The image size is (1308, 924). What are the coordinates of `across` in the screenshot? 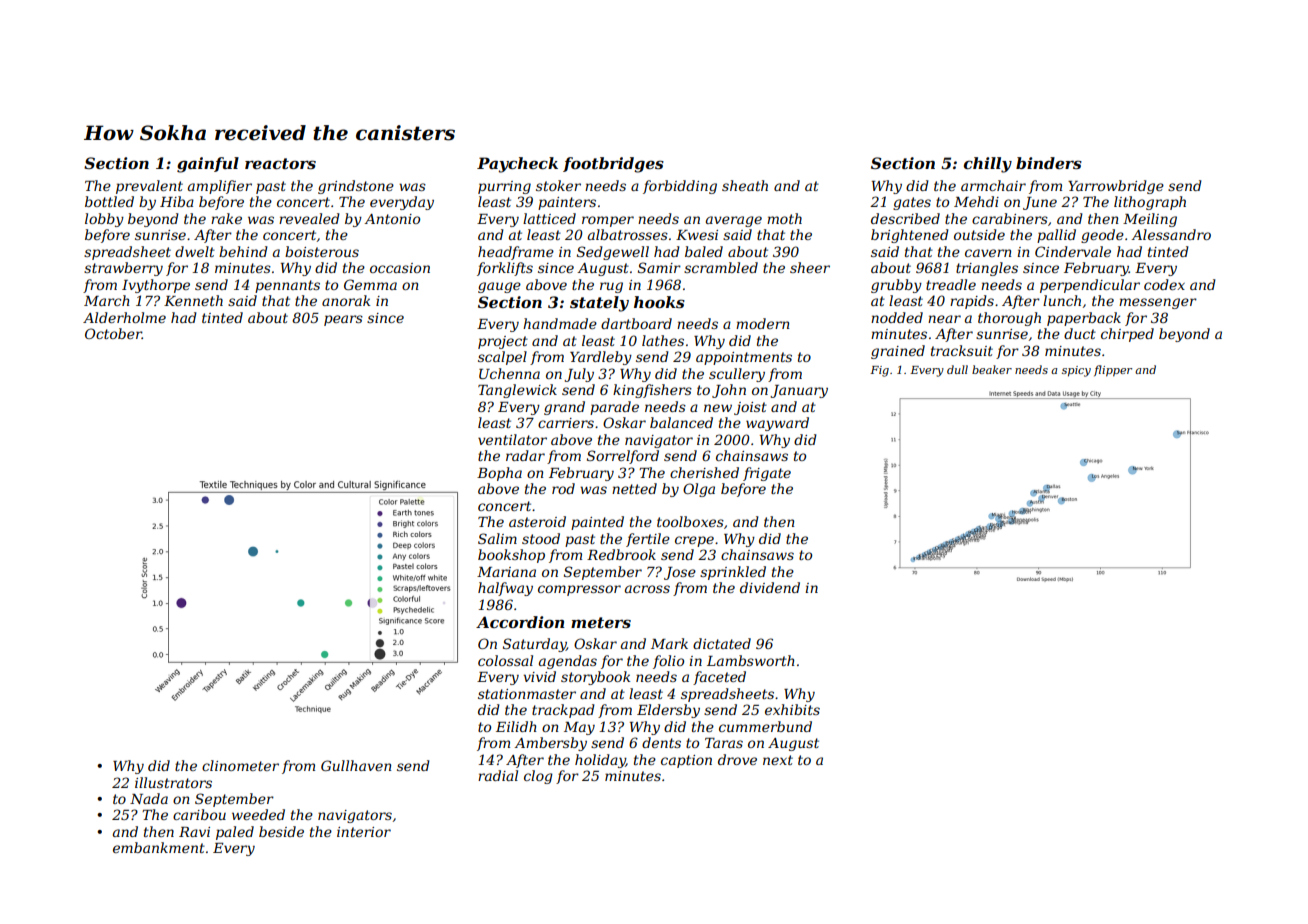 It's located at (647, 589).
